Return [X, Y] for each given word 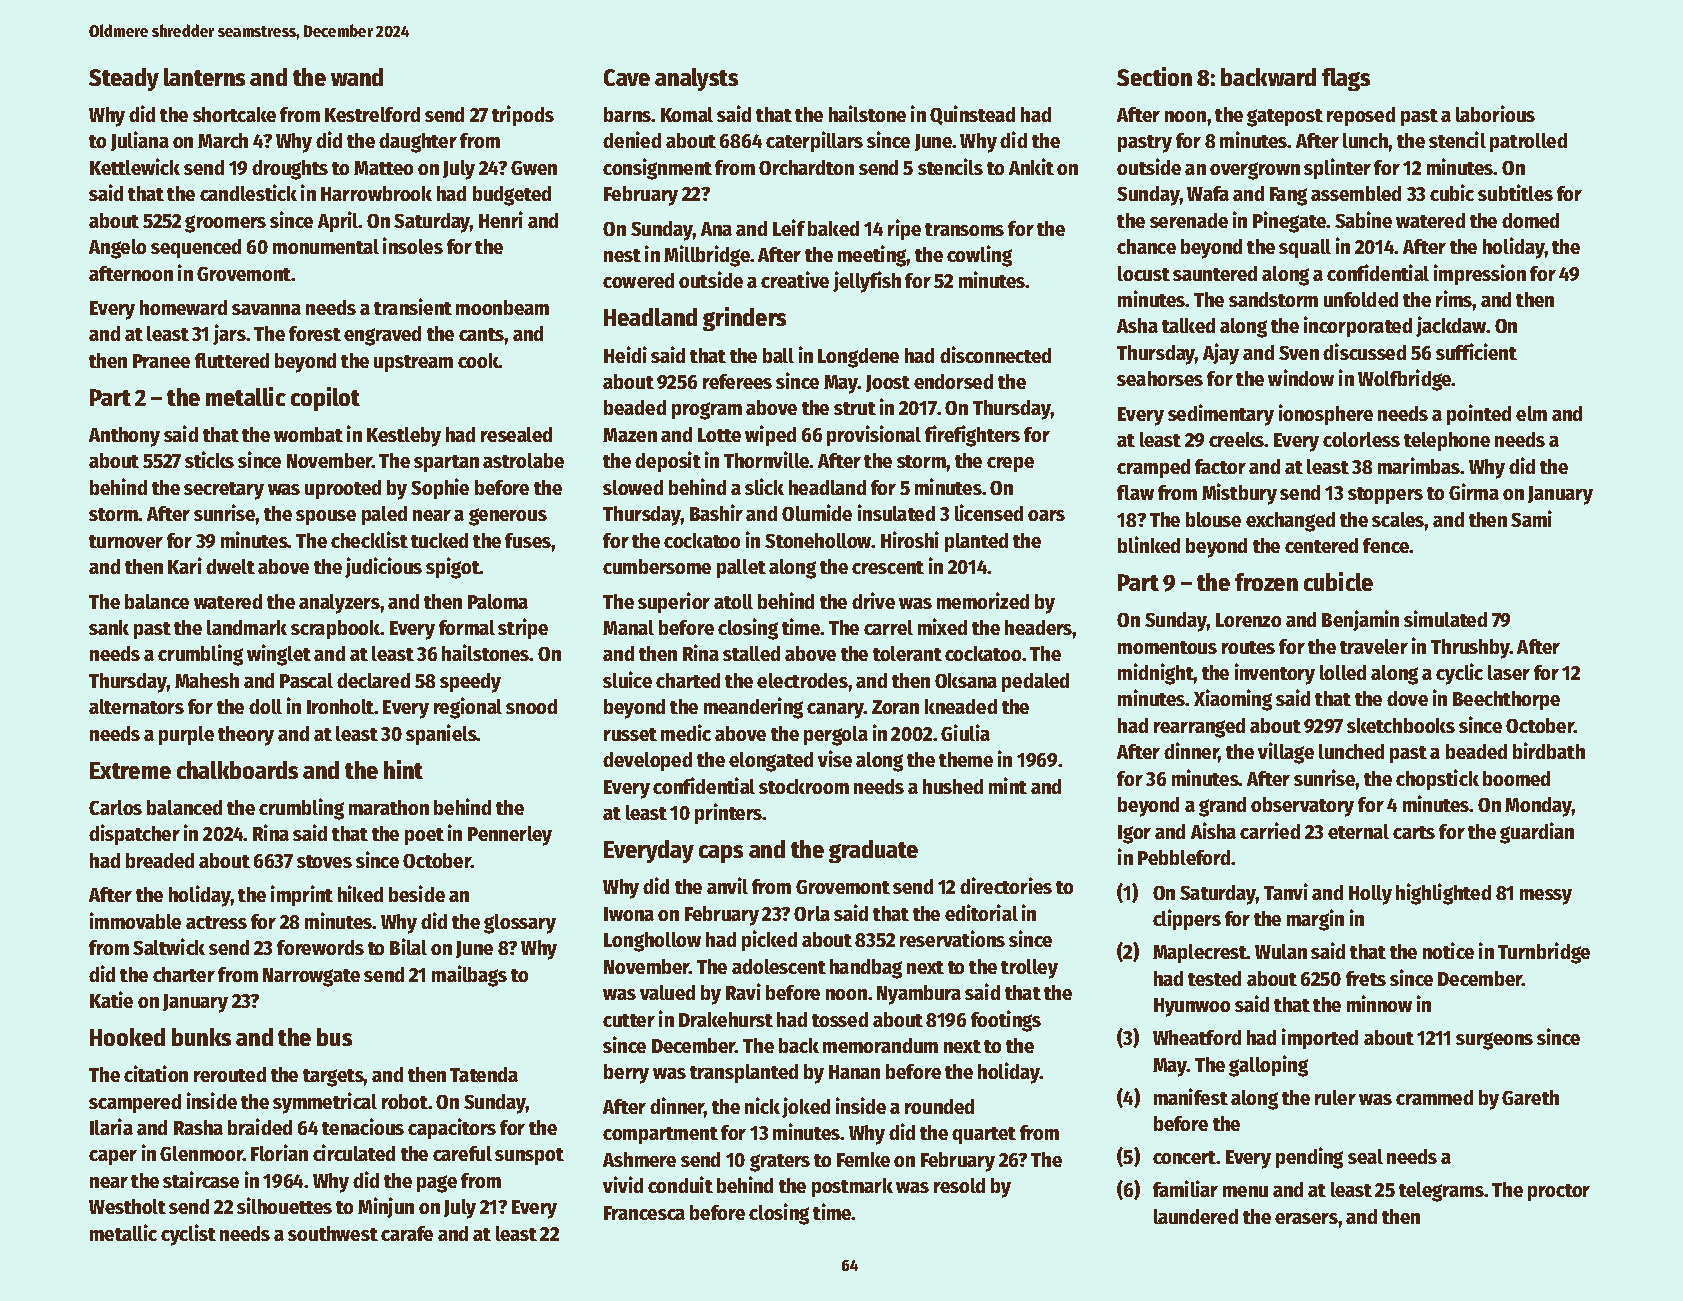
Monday [1538, 807]
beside [417, 893]
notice [1448, 950]
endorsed [953, 381]
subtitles [1515, 192]
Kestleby [404, 437]
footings [1006, 1021]
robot [405, 1101]
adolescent [779, 966]
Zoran [895, 707]
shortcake [234, 114]
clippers [1187, 919]
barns [628, 114]
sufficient [1476, 351]
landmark [247, 627]
